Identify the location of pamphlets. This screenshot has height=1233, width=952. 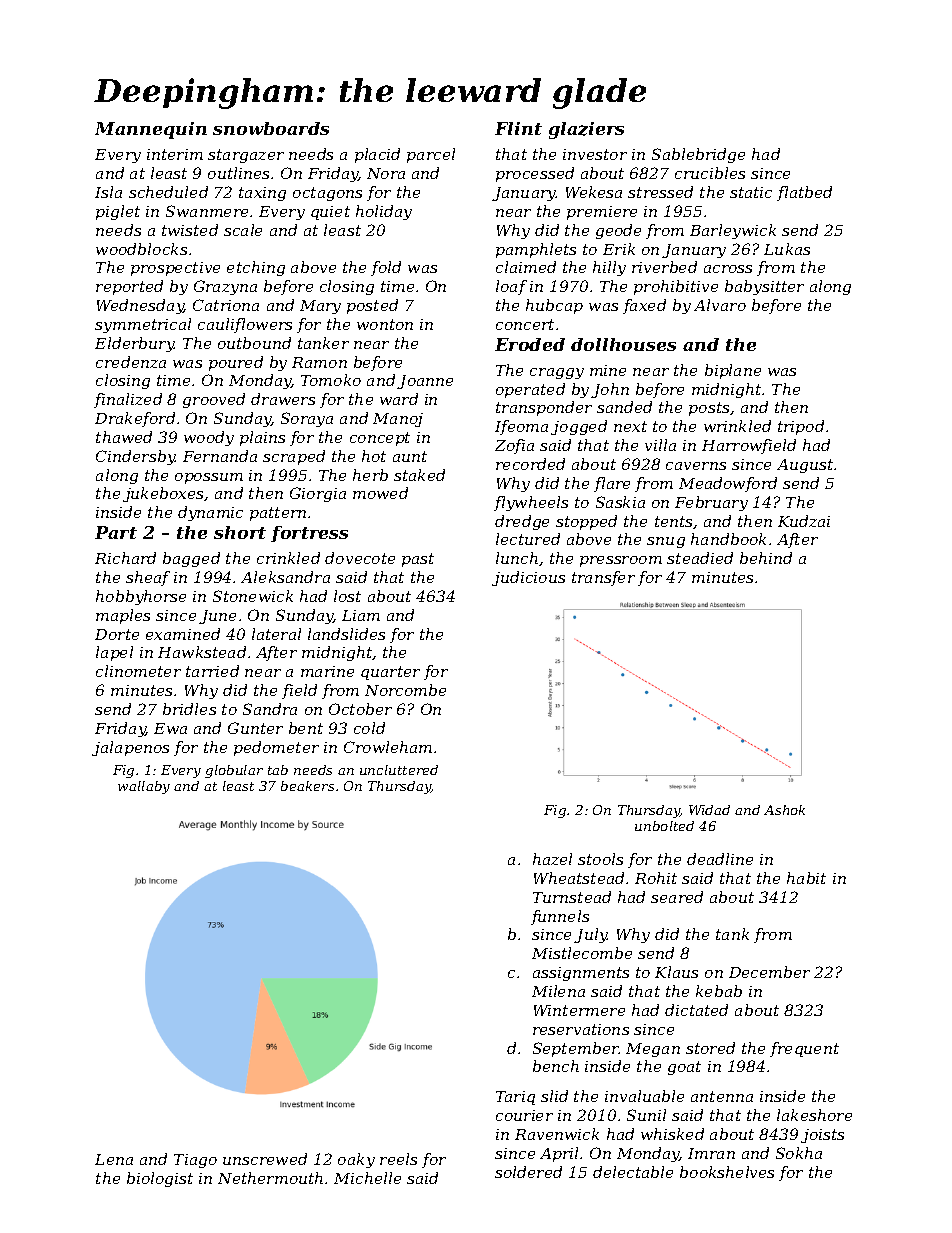
(536, 250).
